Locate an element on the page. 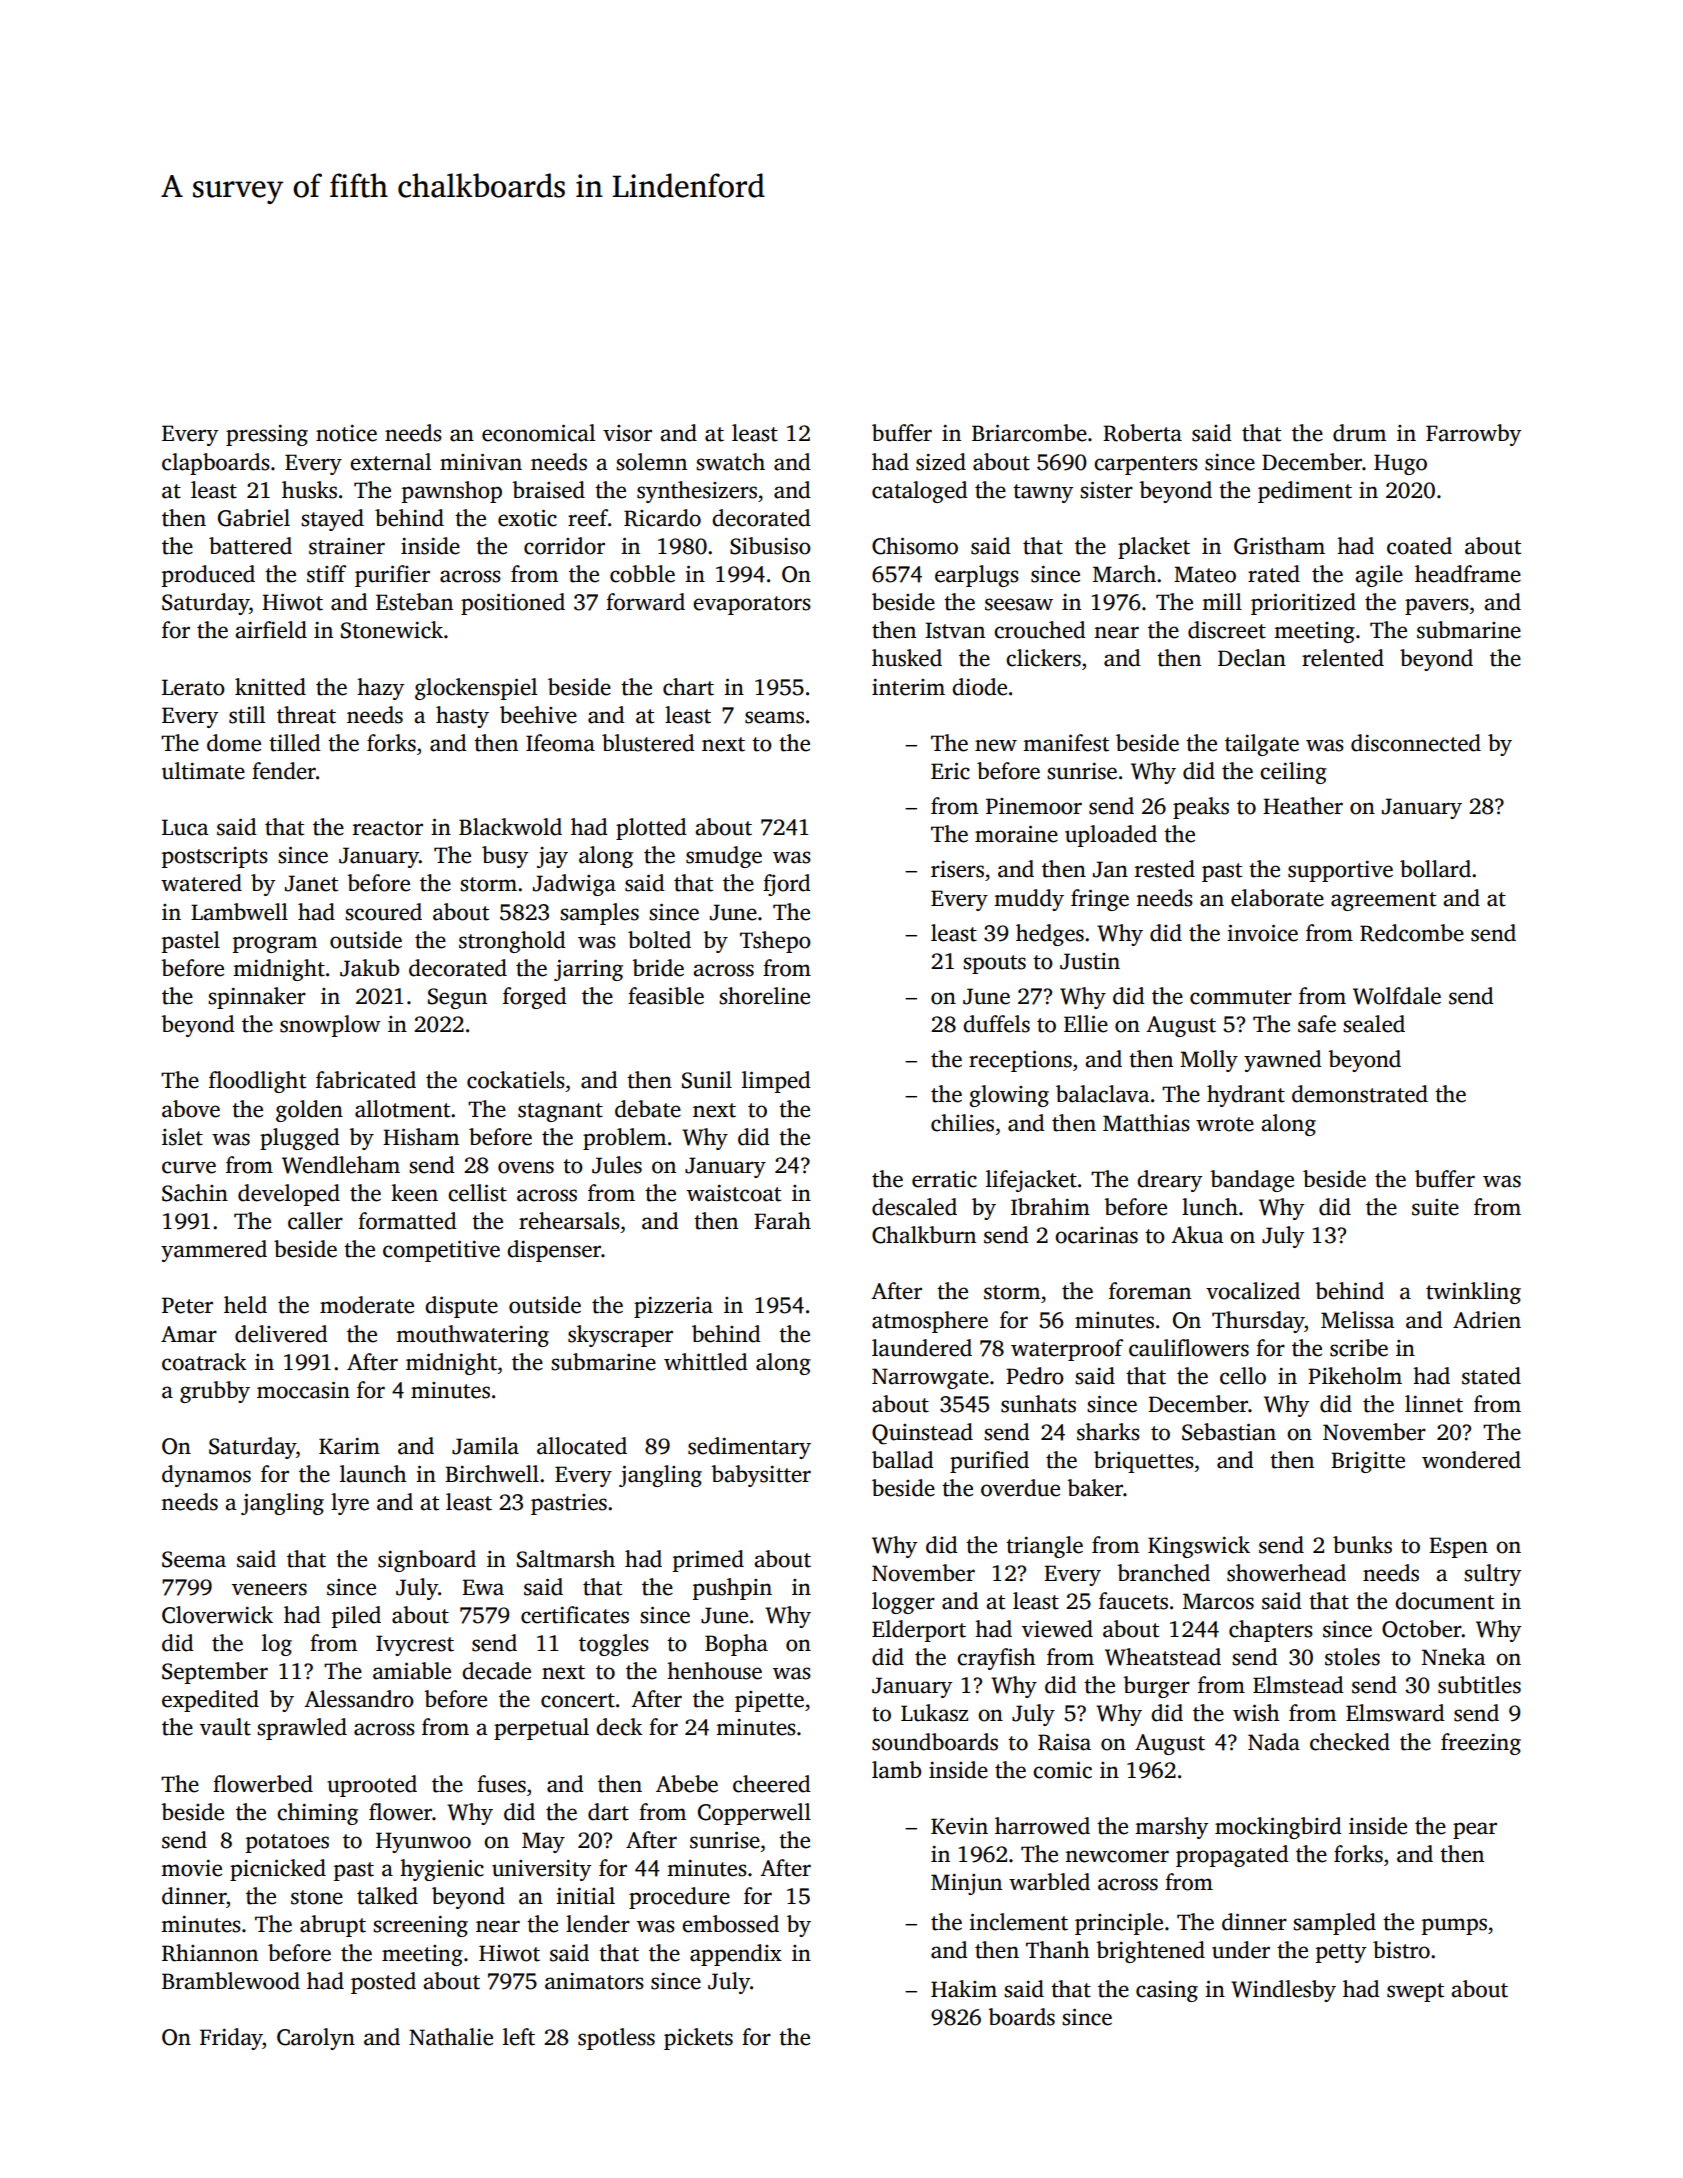 Image resolution: width=1683 pixels, height=2178 pixels. swept is located at coordinates (1415, 1992).
